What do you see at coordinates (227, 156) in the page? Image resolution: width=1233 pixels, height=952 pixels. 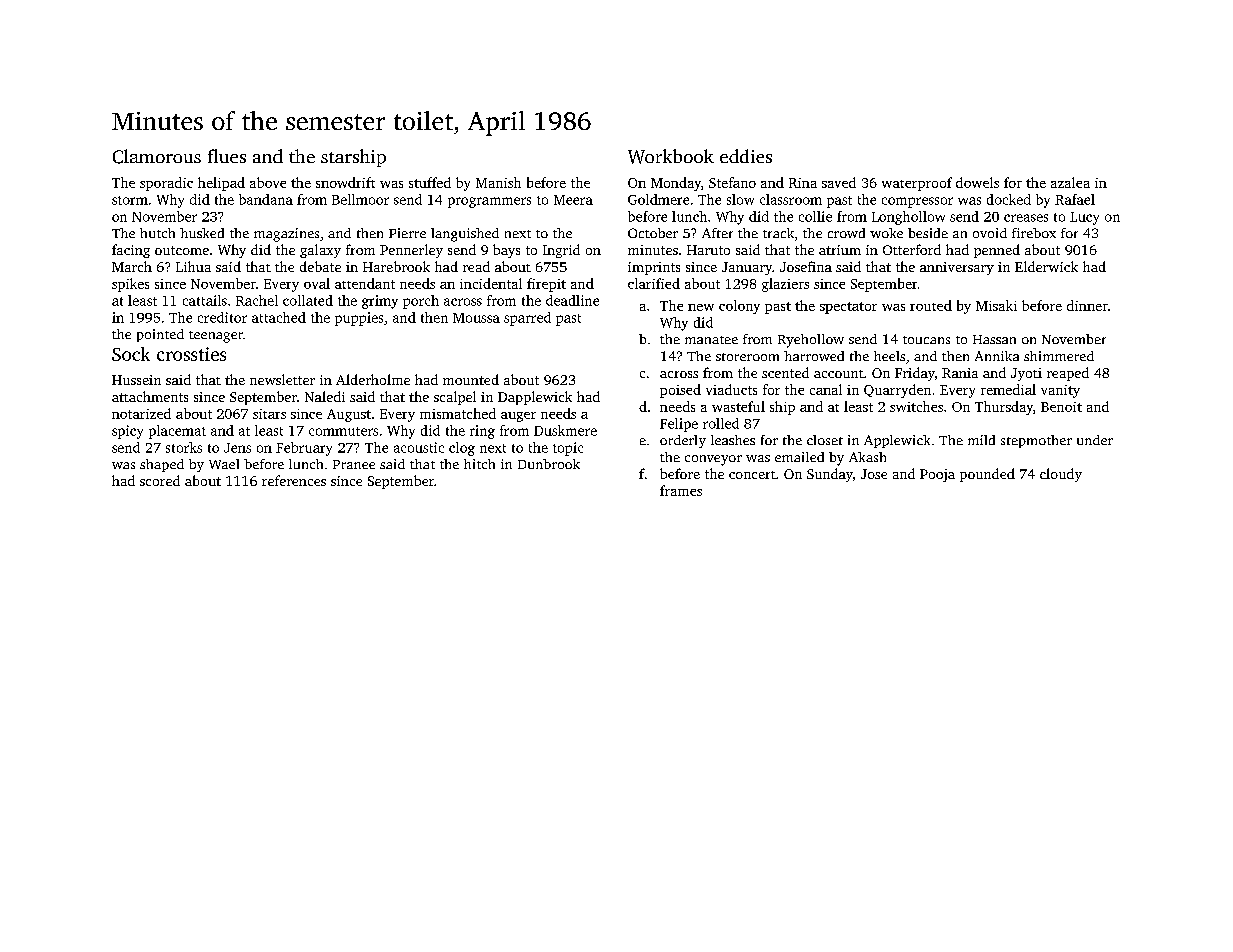 I see `flues` at bounding box center [227, 156].
